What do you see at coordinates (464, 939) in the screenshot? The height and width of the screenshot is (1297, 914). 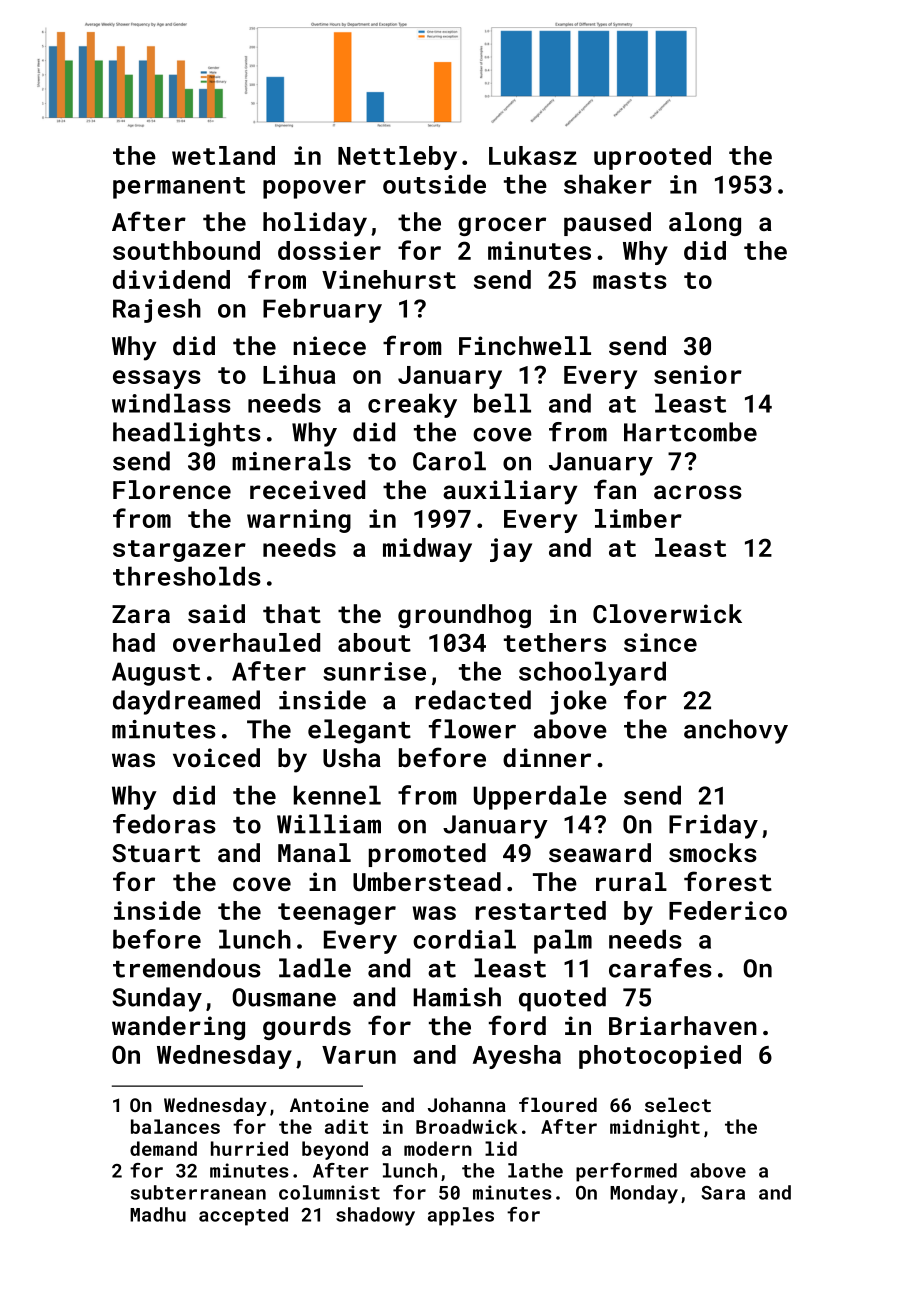 I see `cordial` at bounding box center [464, 939].
